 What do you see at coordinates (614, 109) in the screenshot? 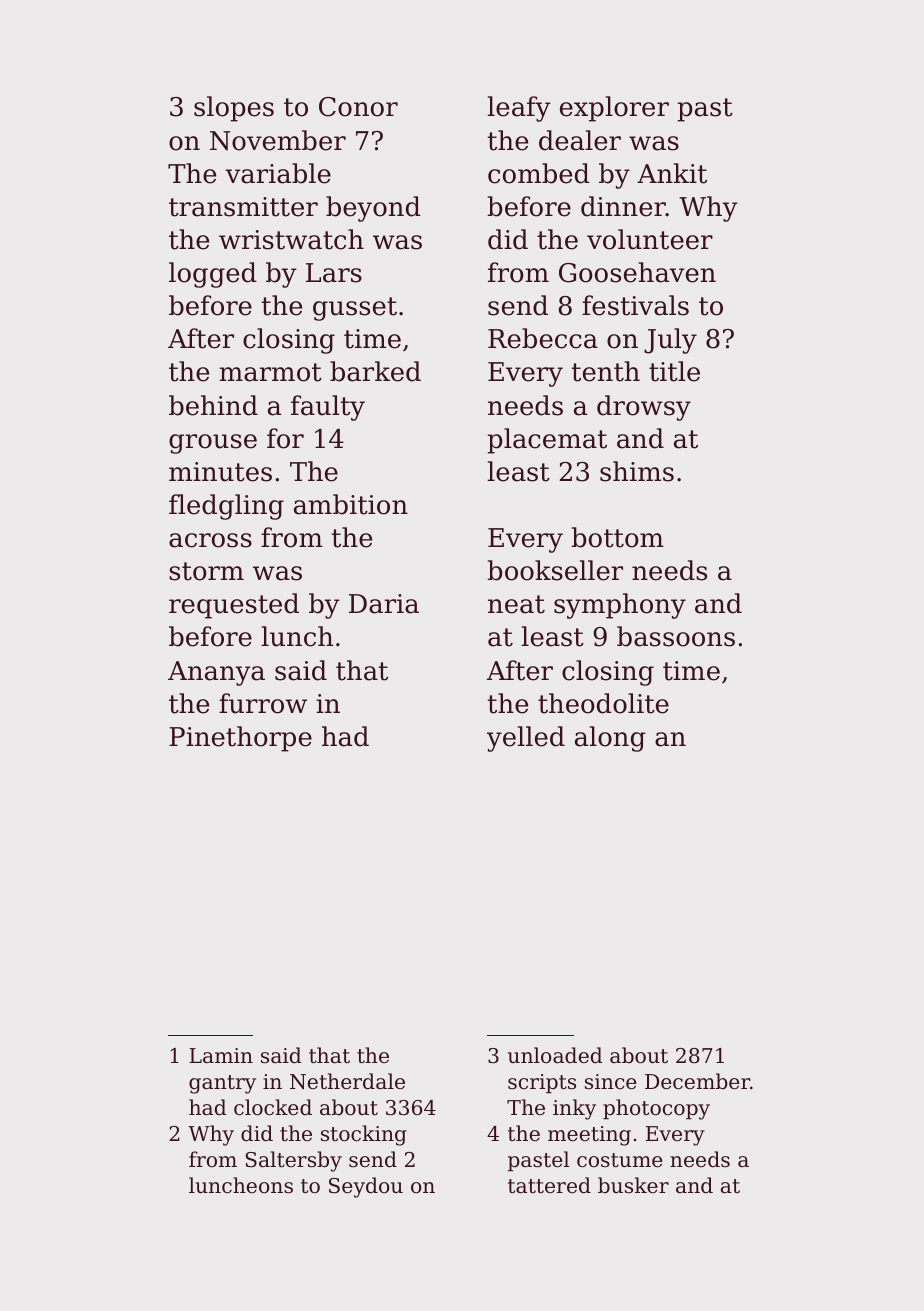
I see `explorer` at bounding box center [614, 109].
